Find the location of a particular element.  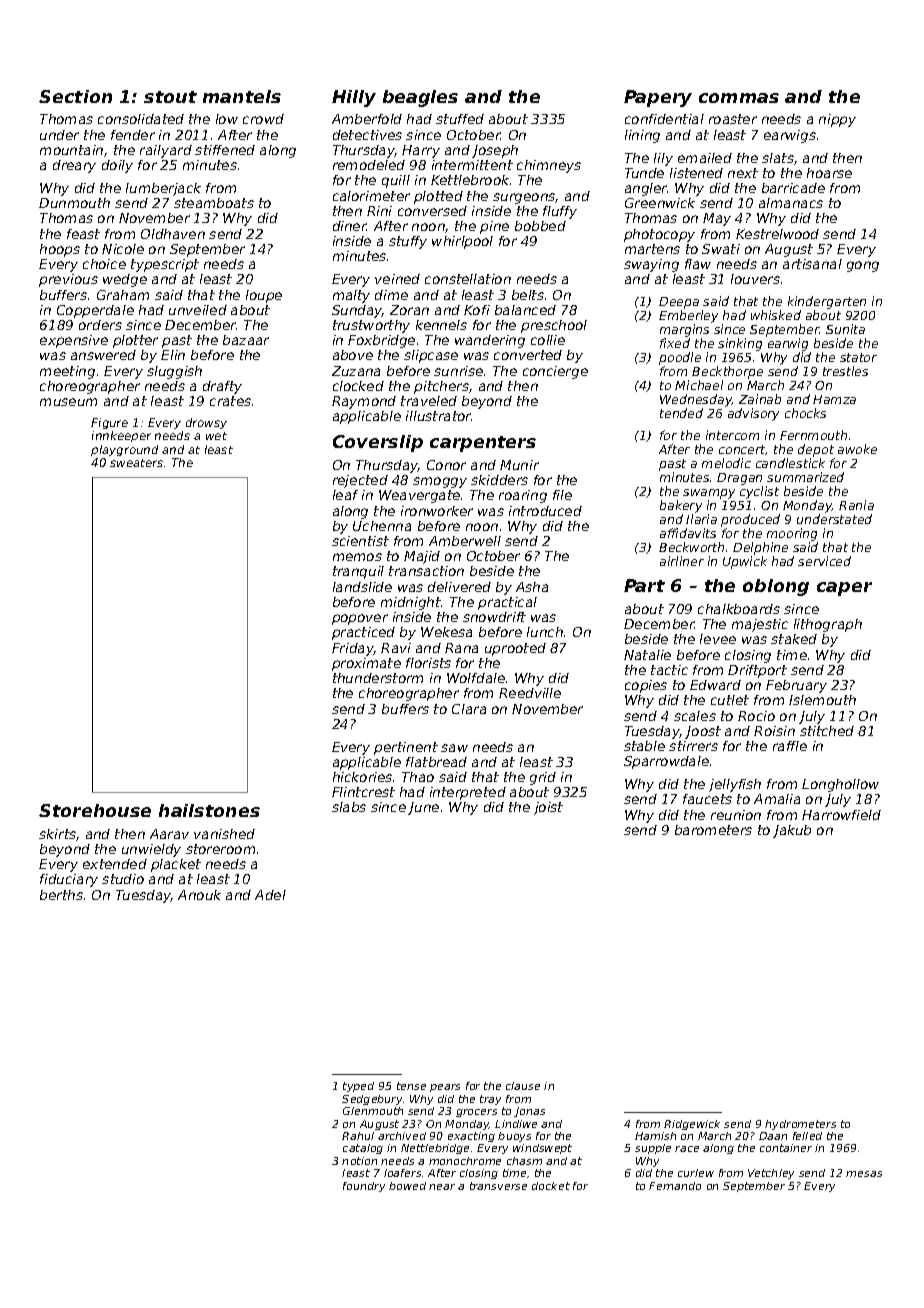

stitched is located at coordinates (827, 731).
